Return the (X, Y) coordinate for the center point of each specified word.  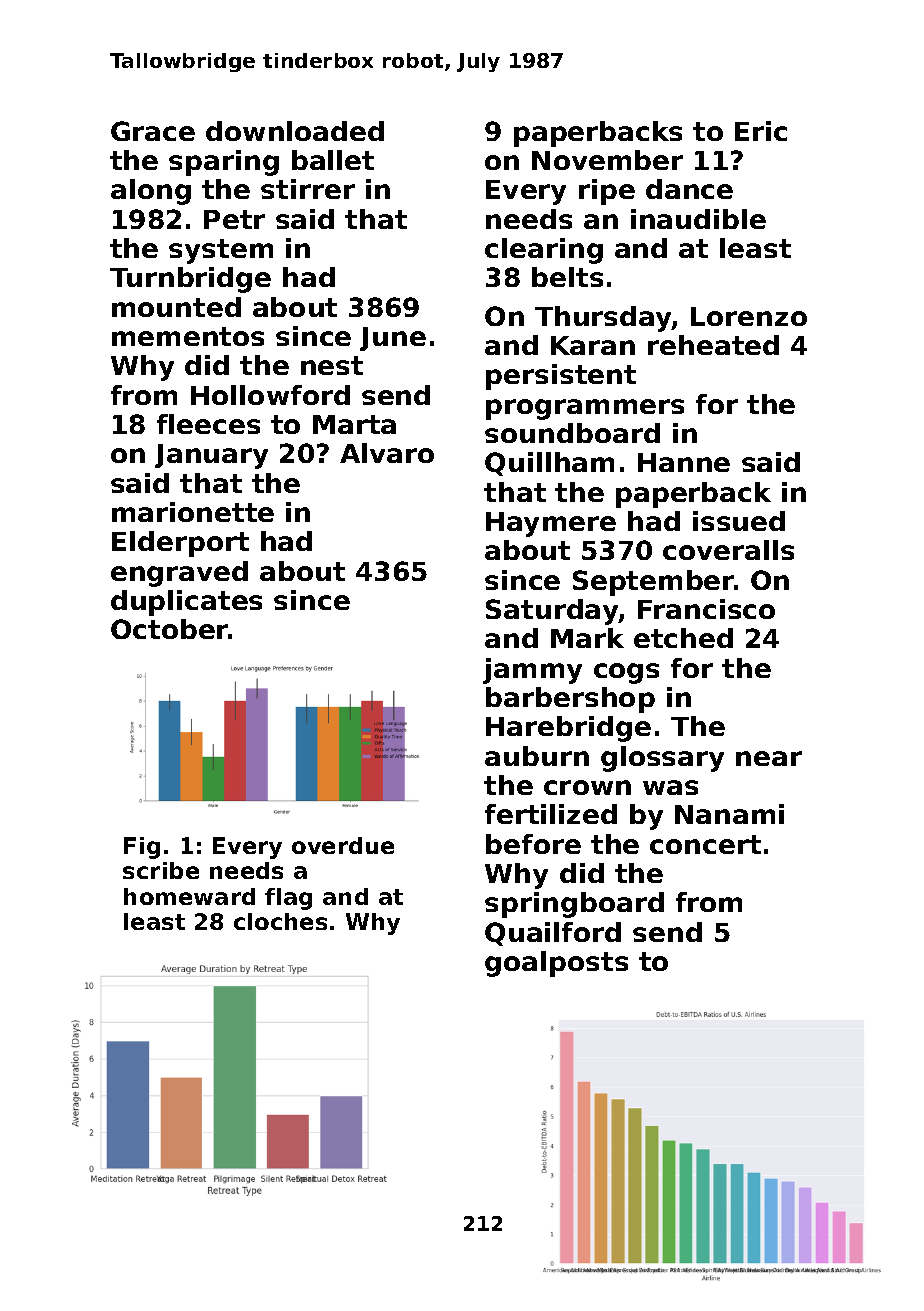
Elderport (180, 544)
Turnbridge (190, 280)
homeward (189, 896)
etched (683, 638)
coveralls (728, 550)
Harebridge (568, 729)
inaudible (698, 219)
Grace (153, 131)
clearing (544, 251)
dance (689, 189)
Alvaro (387, 453)
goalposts (556, 964)
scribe (161, 870)
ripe (607, 192)
